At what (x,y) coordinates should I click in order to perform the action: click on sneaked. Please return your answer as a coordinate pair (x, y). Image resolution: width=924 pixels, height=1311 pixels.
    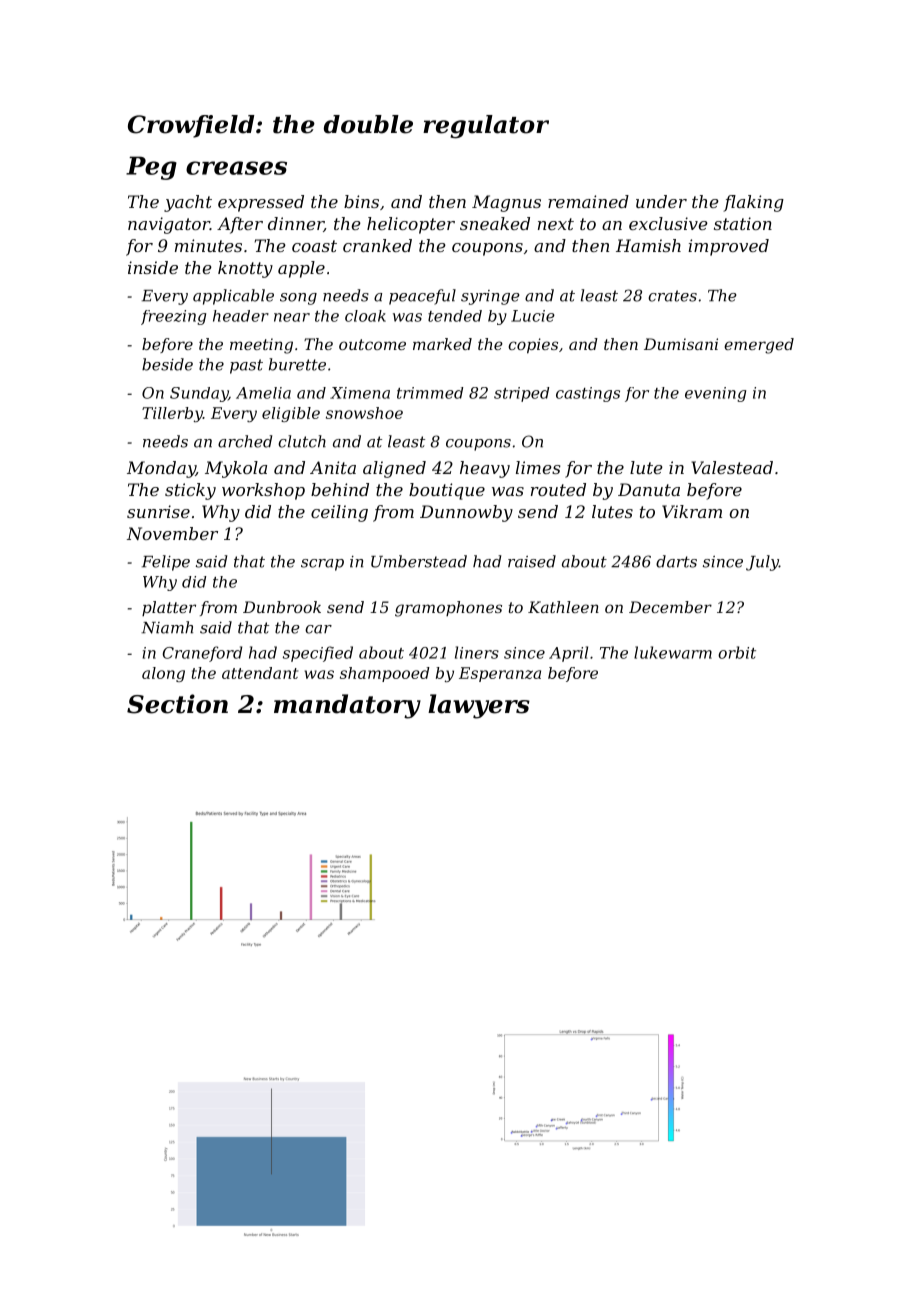
    Looking at the image, I should click on (495, 223).
